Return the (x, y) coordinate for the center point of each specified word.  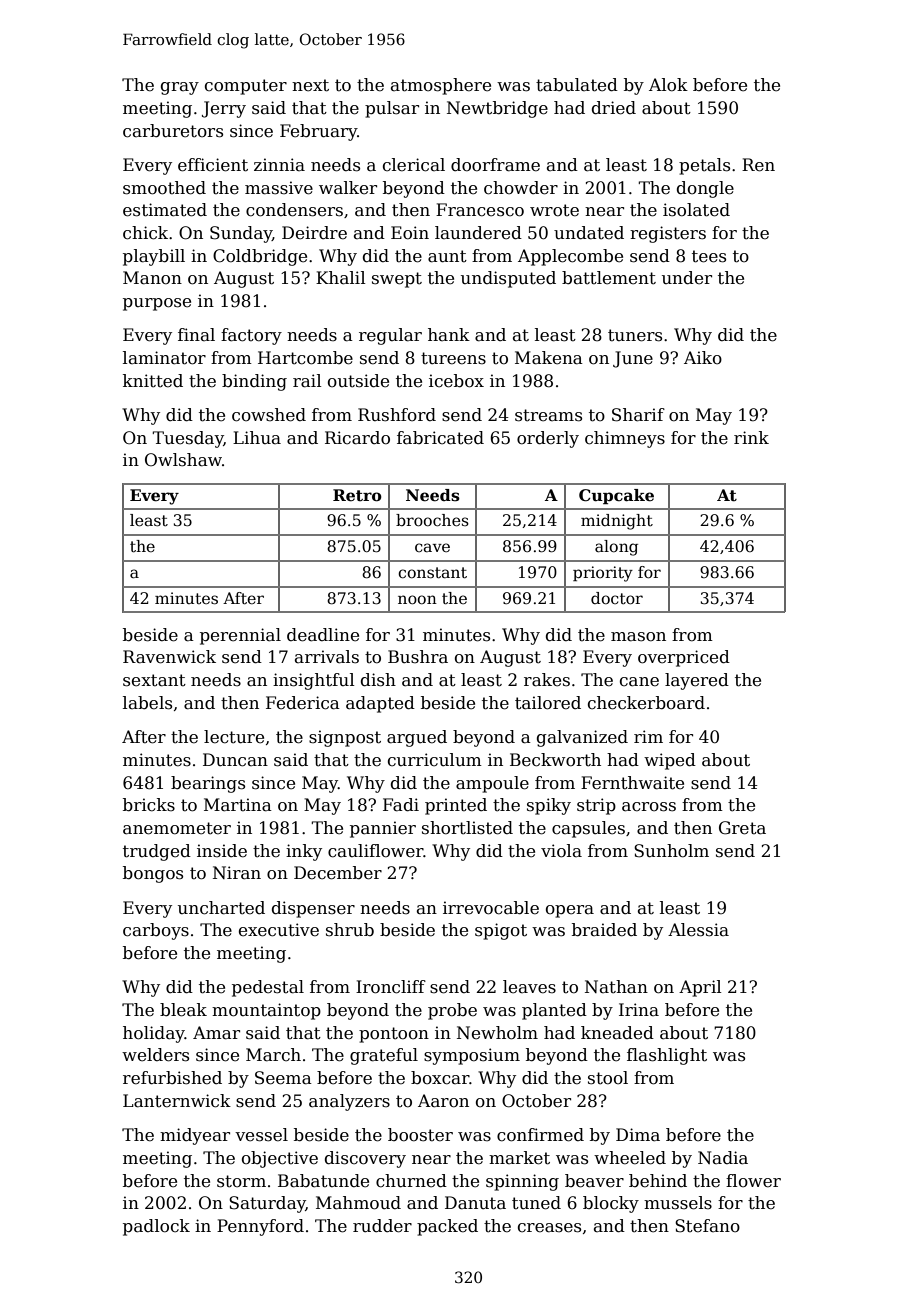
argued (417, 738)
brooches (432, 520)
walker (348, 188)
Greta (742, 828)
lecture (234, 737)
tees (709, 256)
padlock (156, 1227)
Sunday (241, 234)
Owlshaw (183, 460)
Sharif (638, 415)
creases (549, 1228)
